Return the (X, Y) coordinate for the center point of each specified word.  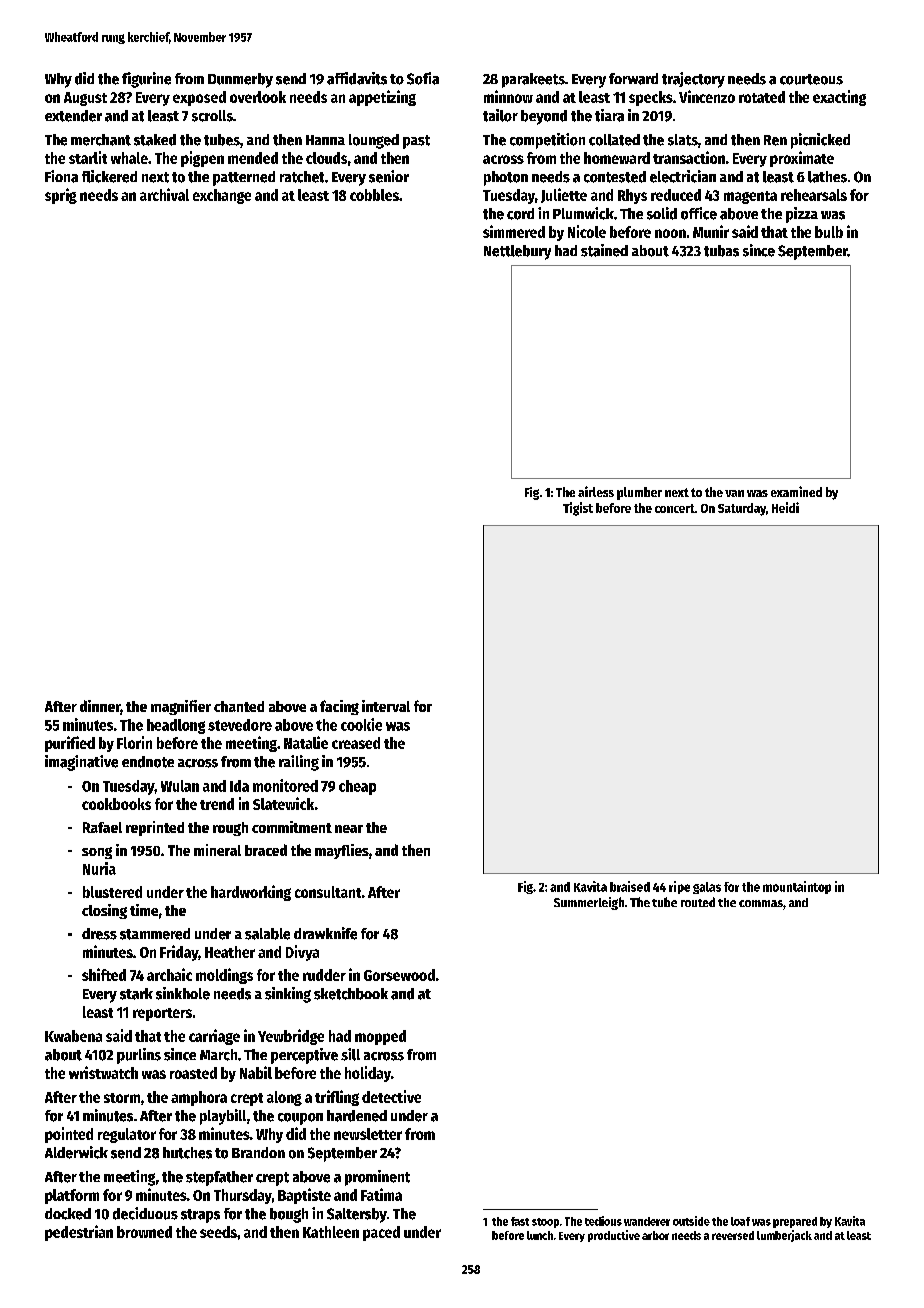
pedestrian (79, 1233)
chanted (239, 706)
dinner (100, 706)
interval (386, 706)
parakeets (533, 80)
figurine (146, 80)
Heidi (785, 507)
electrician (683, 176)
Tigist (578, 509)
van (734, 493)
